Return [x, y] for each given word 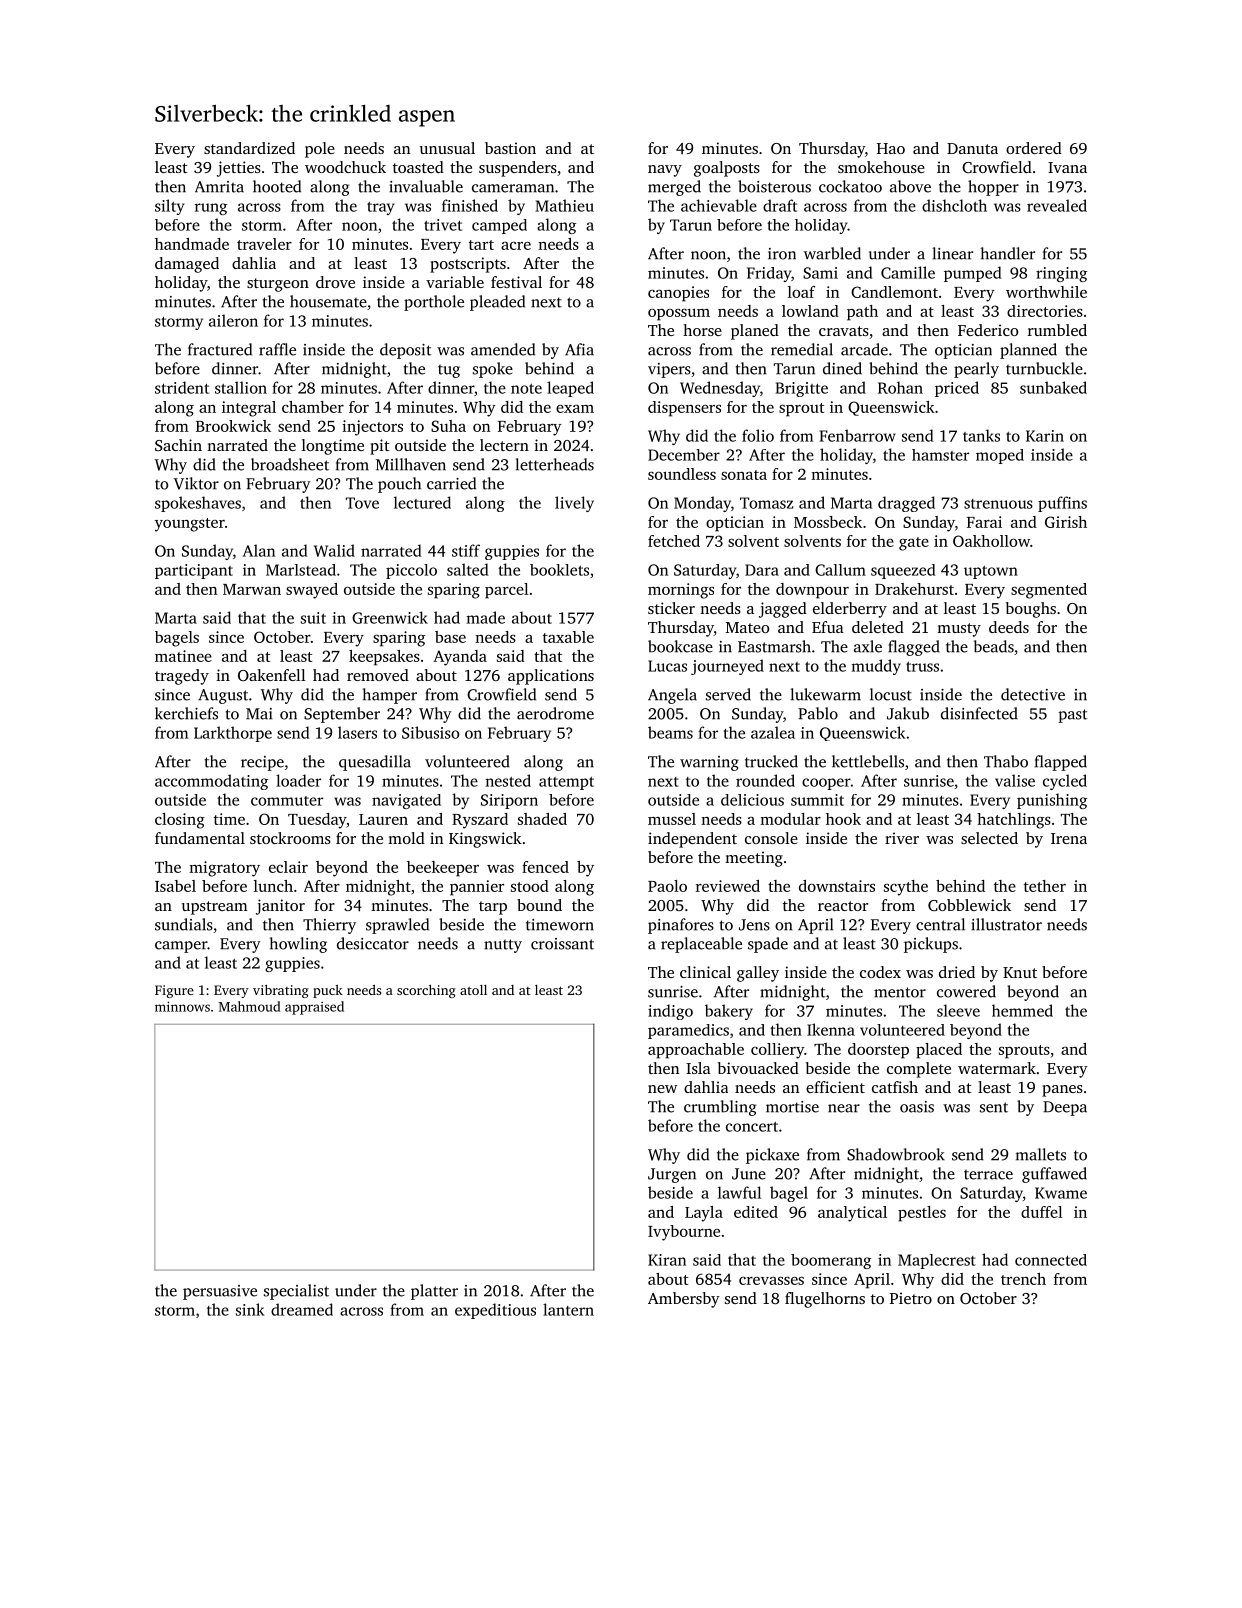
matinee [183, 656]
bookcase [680, 646]
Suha [448, 426]
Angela [672, 696]
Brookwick [233, 426]
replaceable [701, 945]
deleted [878, 627]
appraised [314, 1008]
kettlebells [868, 761]
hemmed [1022, 1010]
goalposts [727, 169]
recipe [262, 763]
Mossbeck [828, 522]
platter [434, 1292]
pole [320, 150]
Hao [891, 148]
